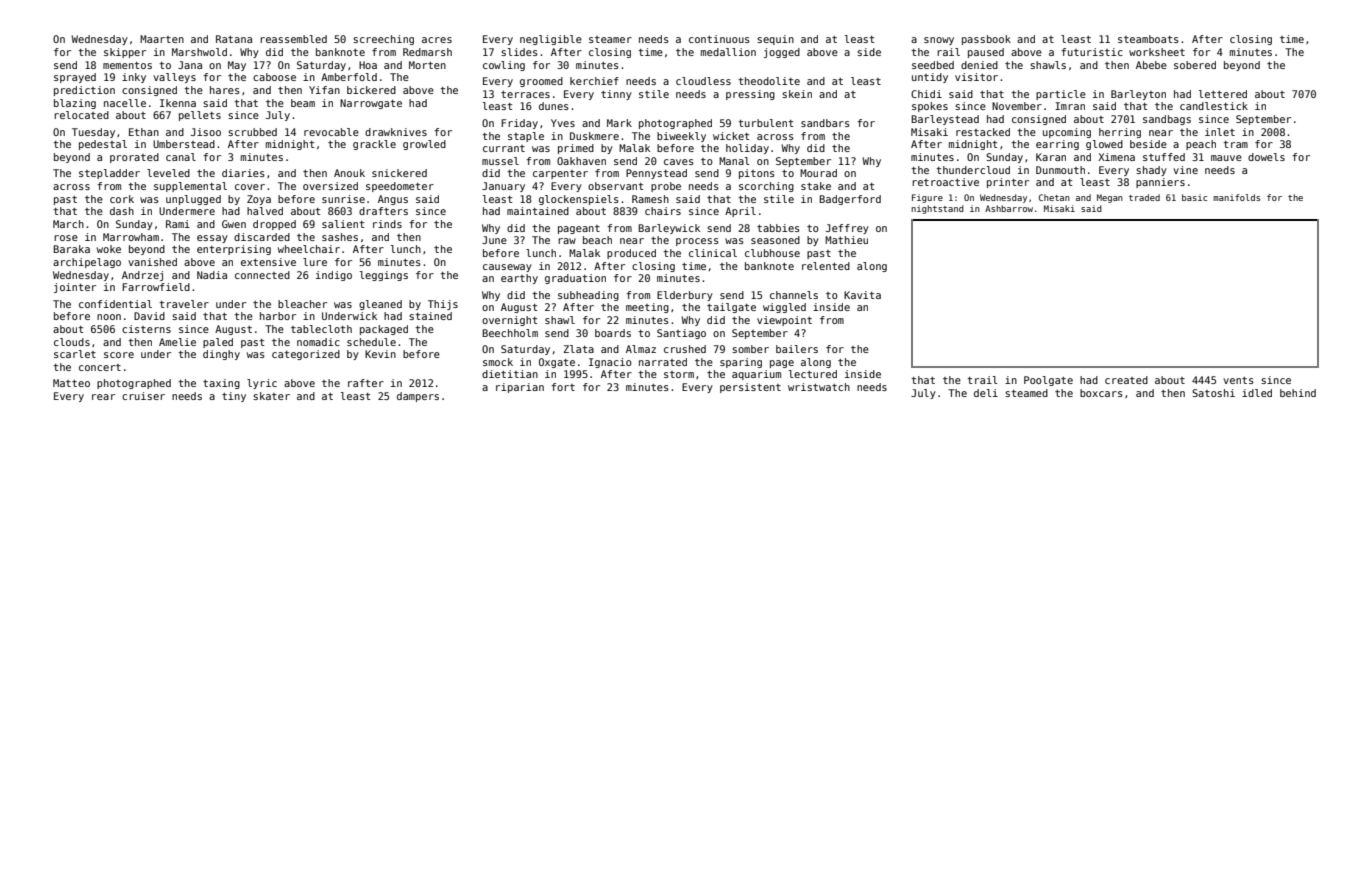 This page has width=1372, height=887. I want to click on Mathieu, so click(846, 240).
